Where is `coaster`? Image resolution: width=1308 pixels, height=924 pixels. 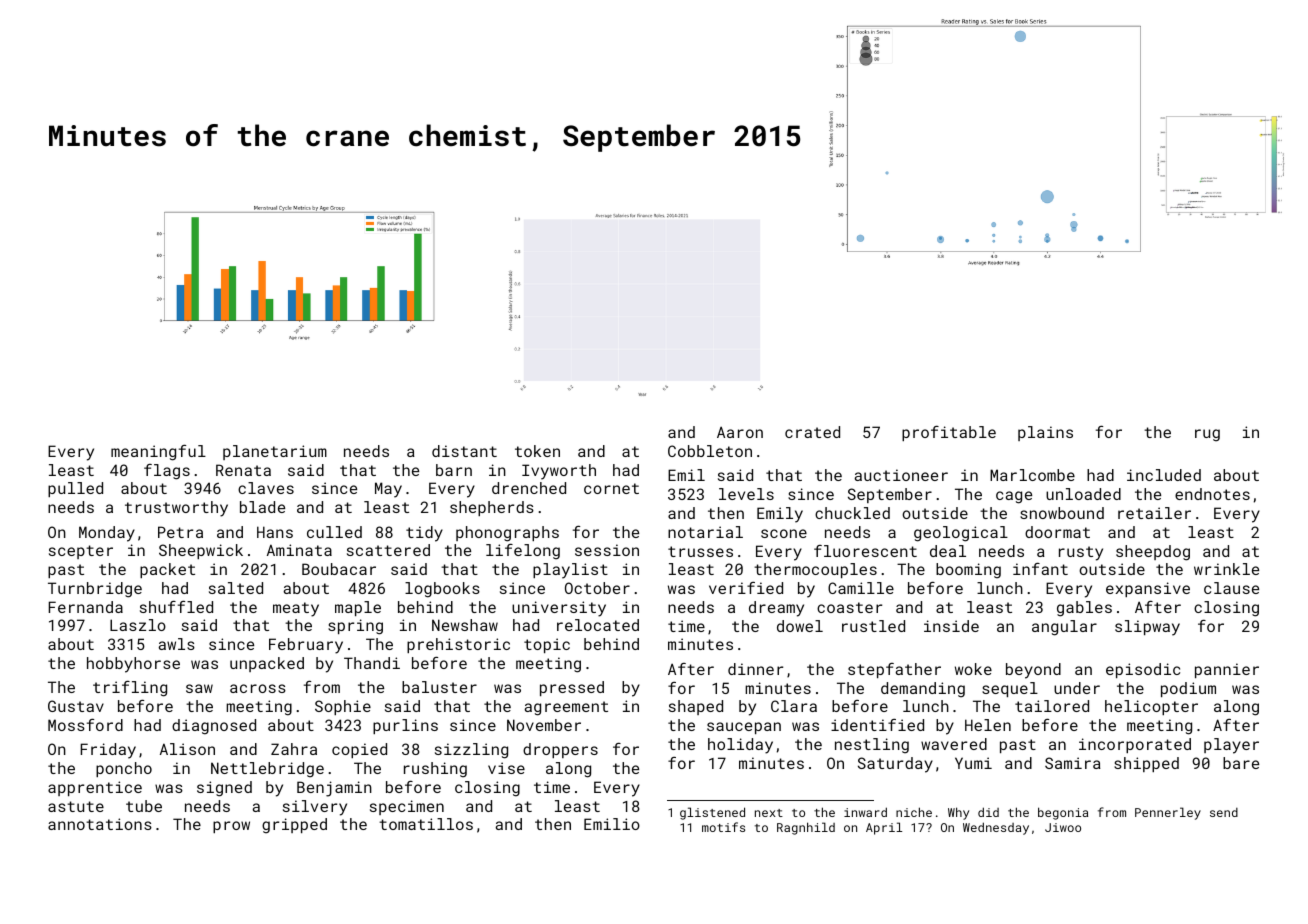
coaster is located at coordinates (849, 607).
